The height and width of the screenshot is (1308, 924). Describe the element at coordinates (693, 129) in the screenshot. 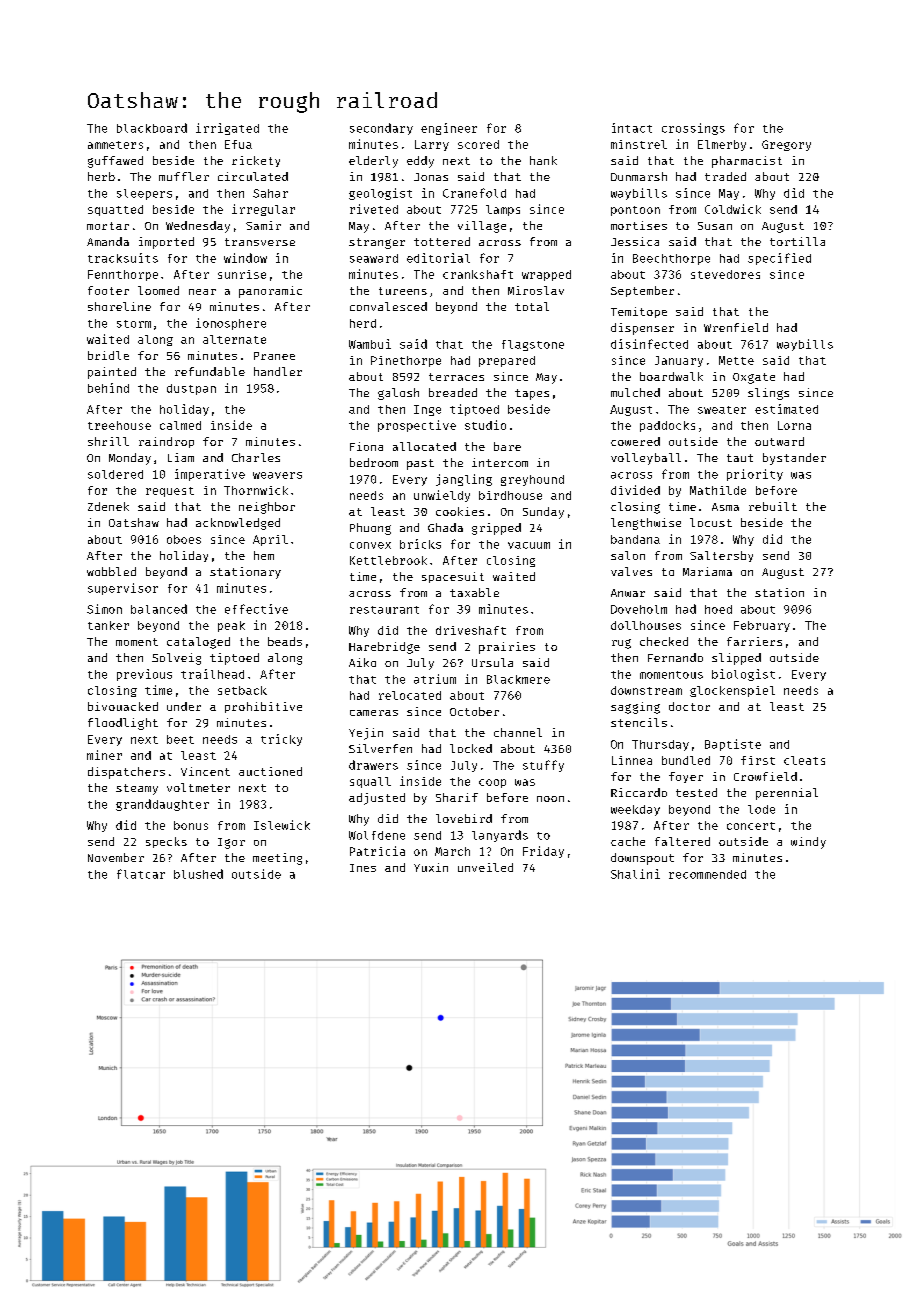

I see `crossings` at that location.
